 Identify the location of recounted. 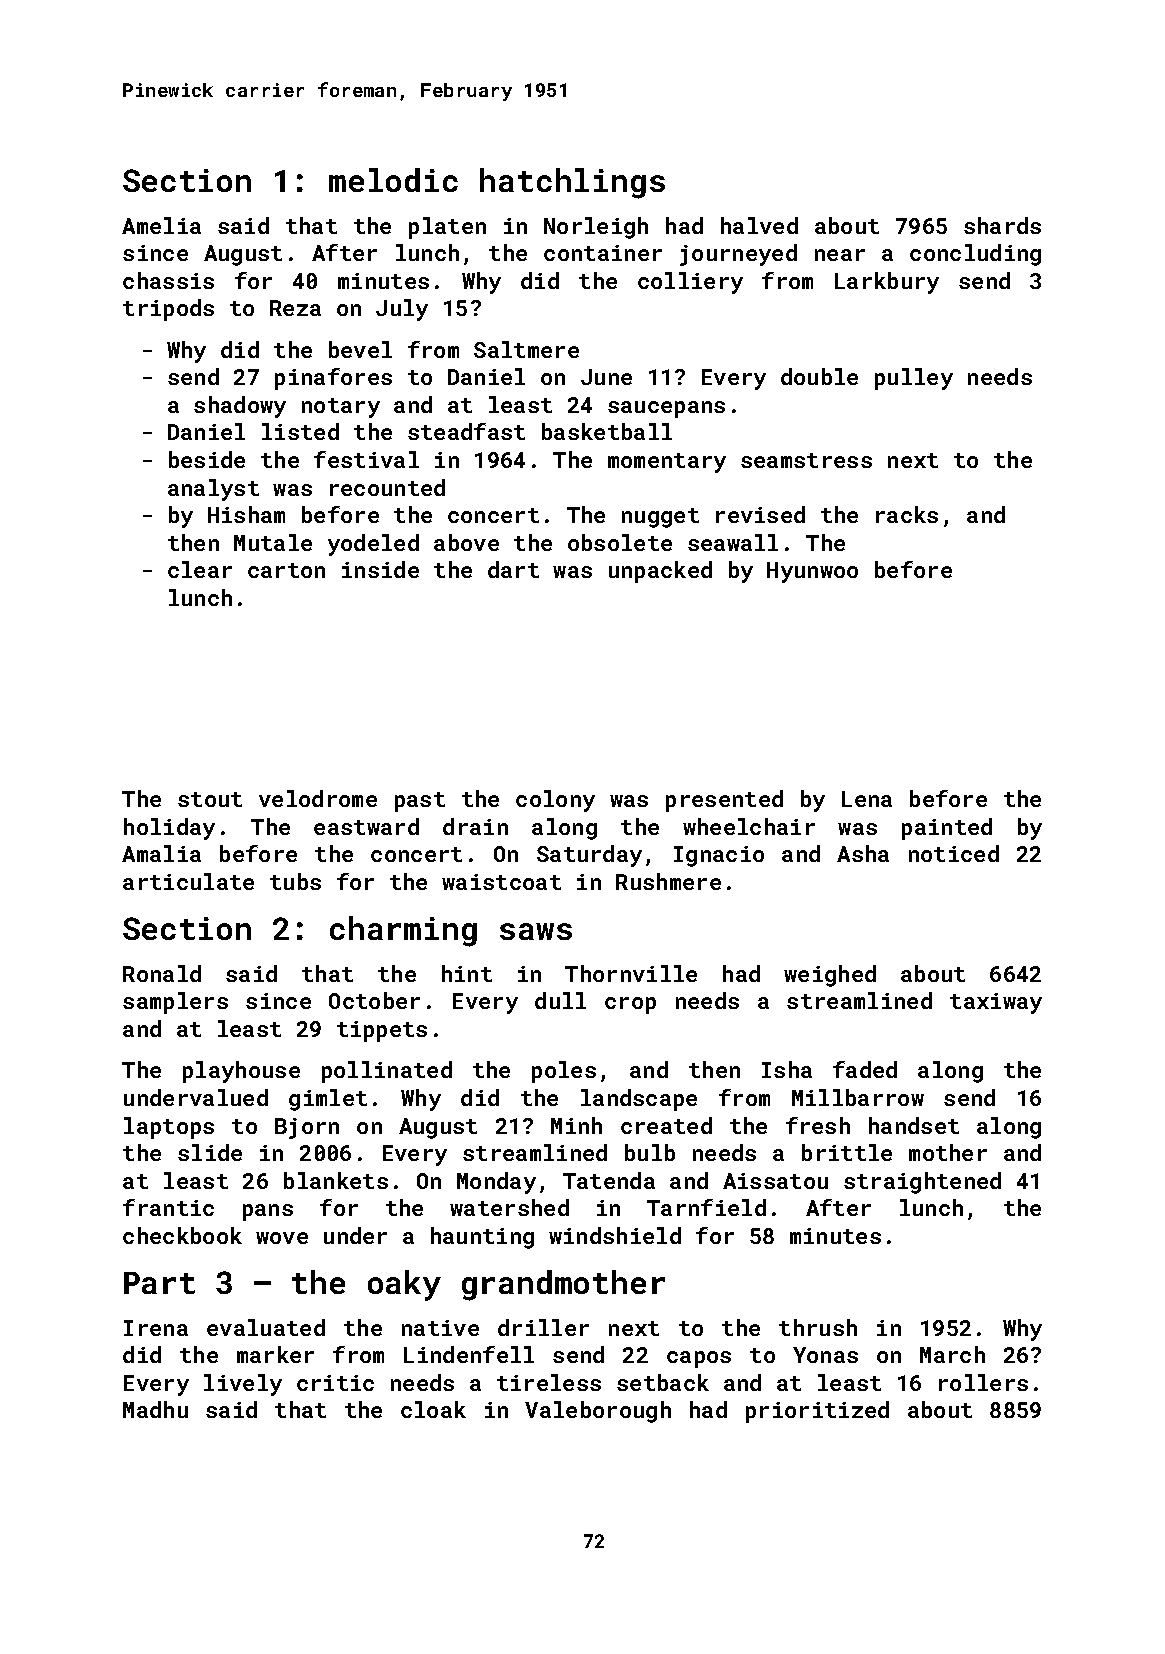
(387, 487).
